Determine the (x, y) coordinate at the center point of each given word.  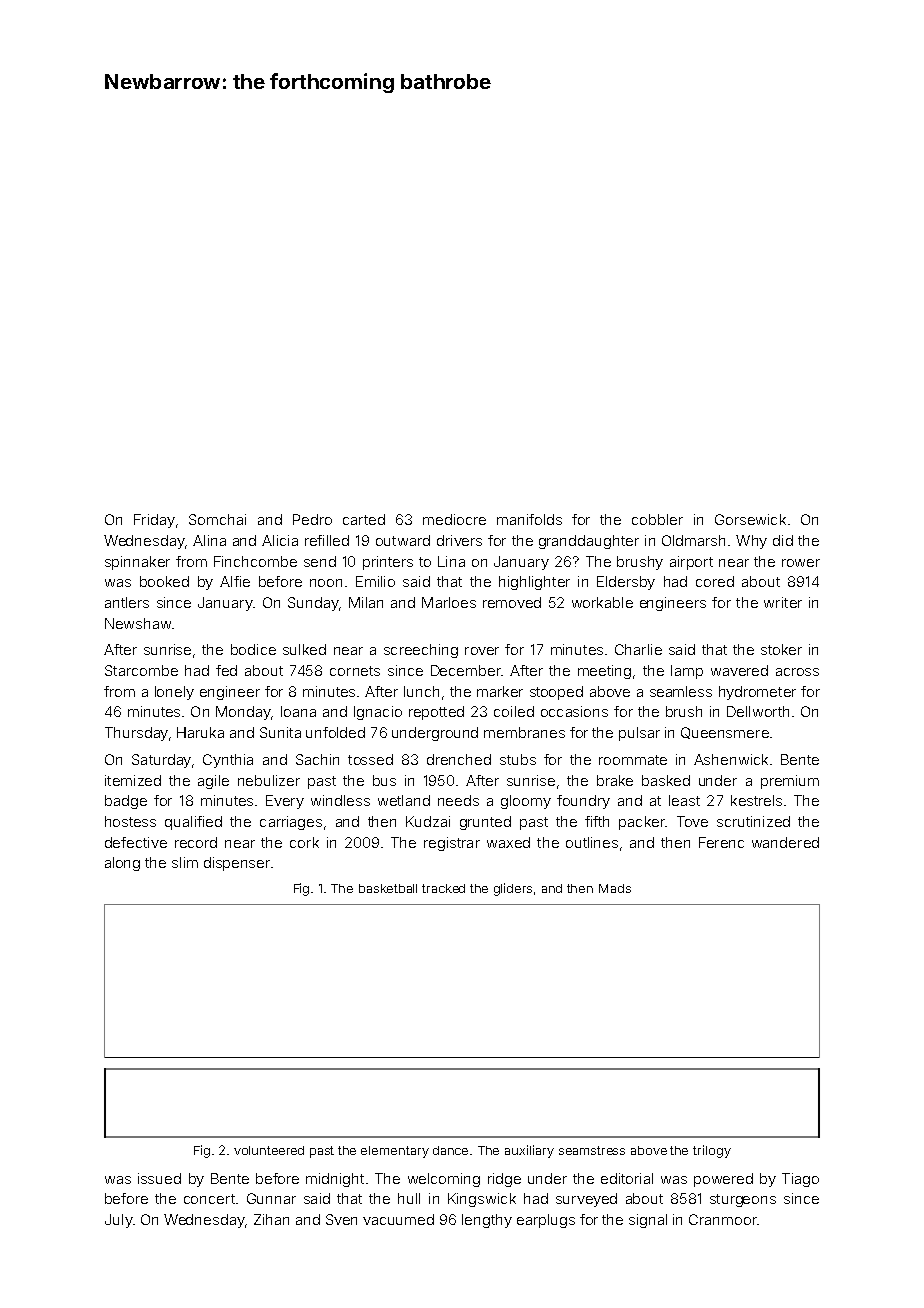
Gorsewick (750, 519)
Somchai (217, 519)
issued (159, 1178)
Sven (341, 1219)
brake (615, 780)
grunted (485, 823)
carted (364, 519)
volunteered (269, 1150)
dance (450, 1150)
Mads (615, 888)
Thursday (136, 734)
